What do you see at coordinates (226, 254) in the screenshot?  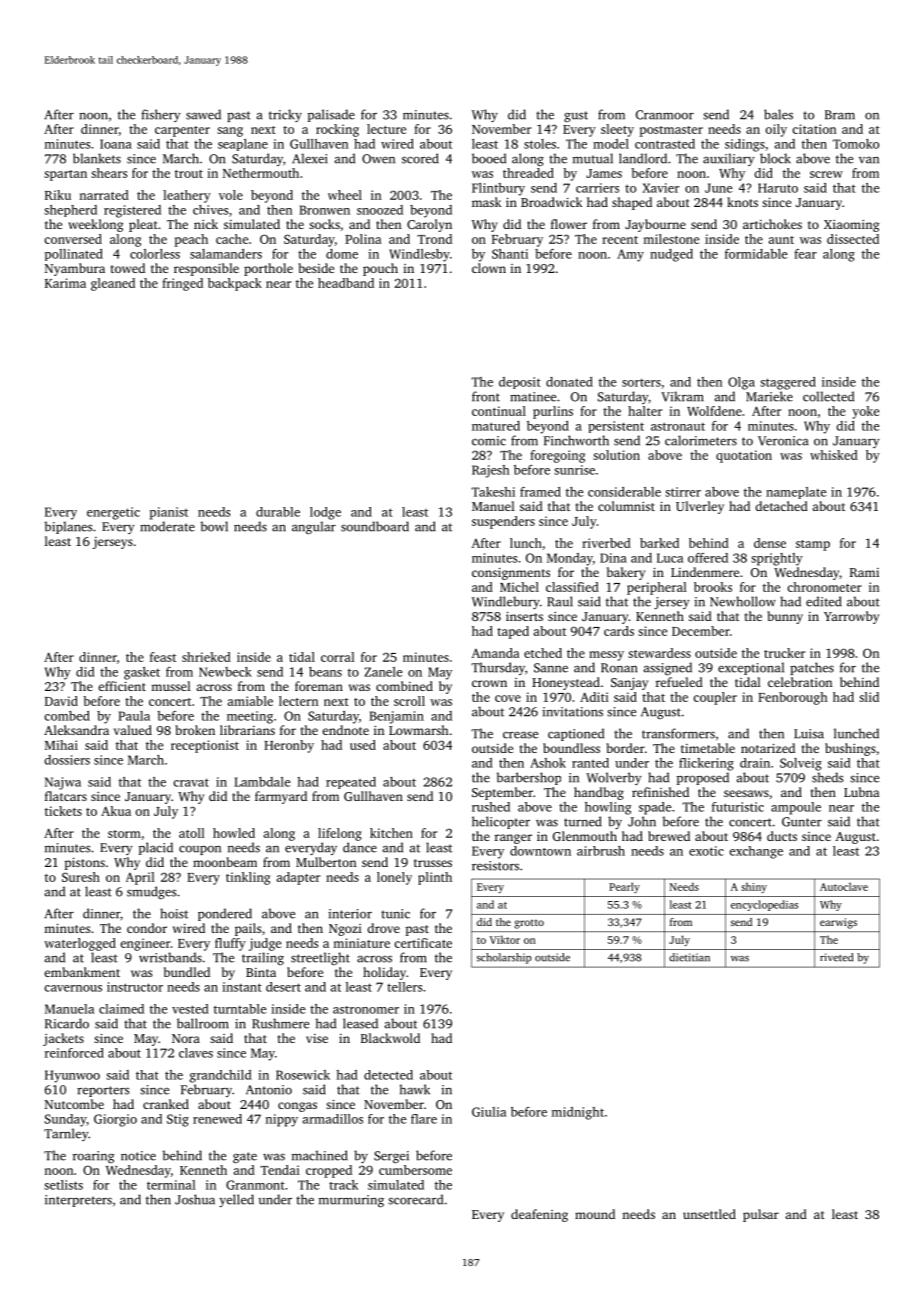 I see `salamanders` at bounding box center [226, 254].
